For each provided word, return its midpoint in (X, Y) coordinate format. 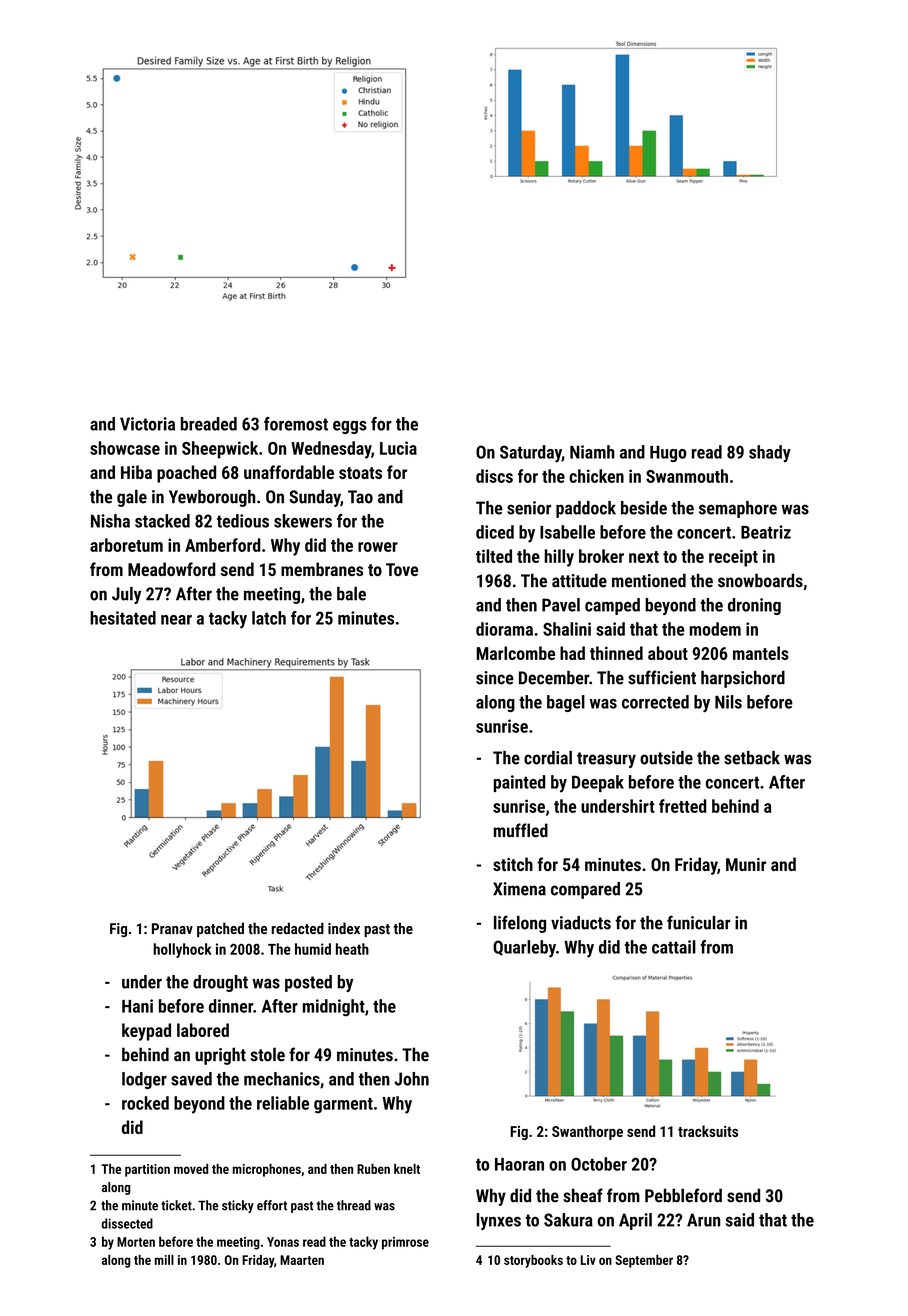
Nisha (110, 521)
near (176, 620)
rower (378, 547)
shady (770, 454)
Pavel (561, 605)
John (411, 1079)
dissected (127, 1223)
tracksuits (708, 1131)
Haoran (519, 1164)
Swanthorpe (587, 1132)
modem (715, 629)
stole (267, 1054)
